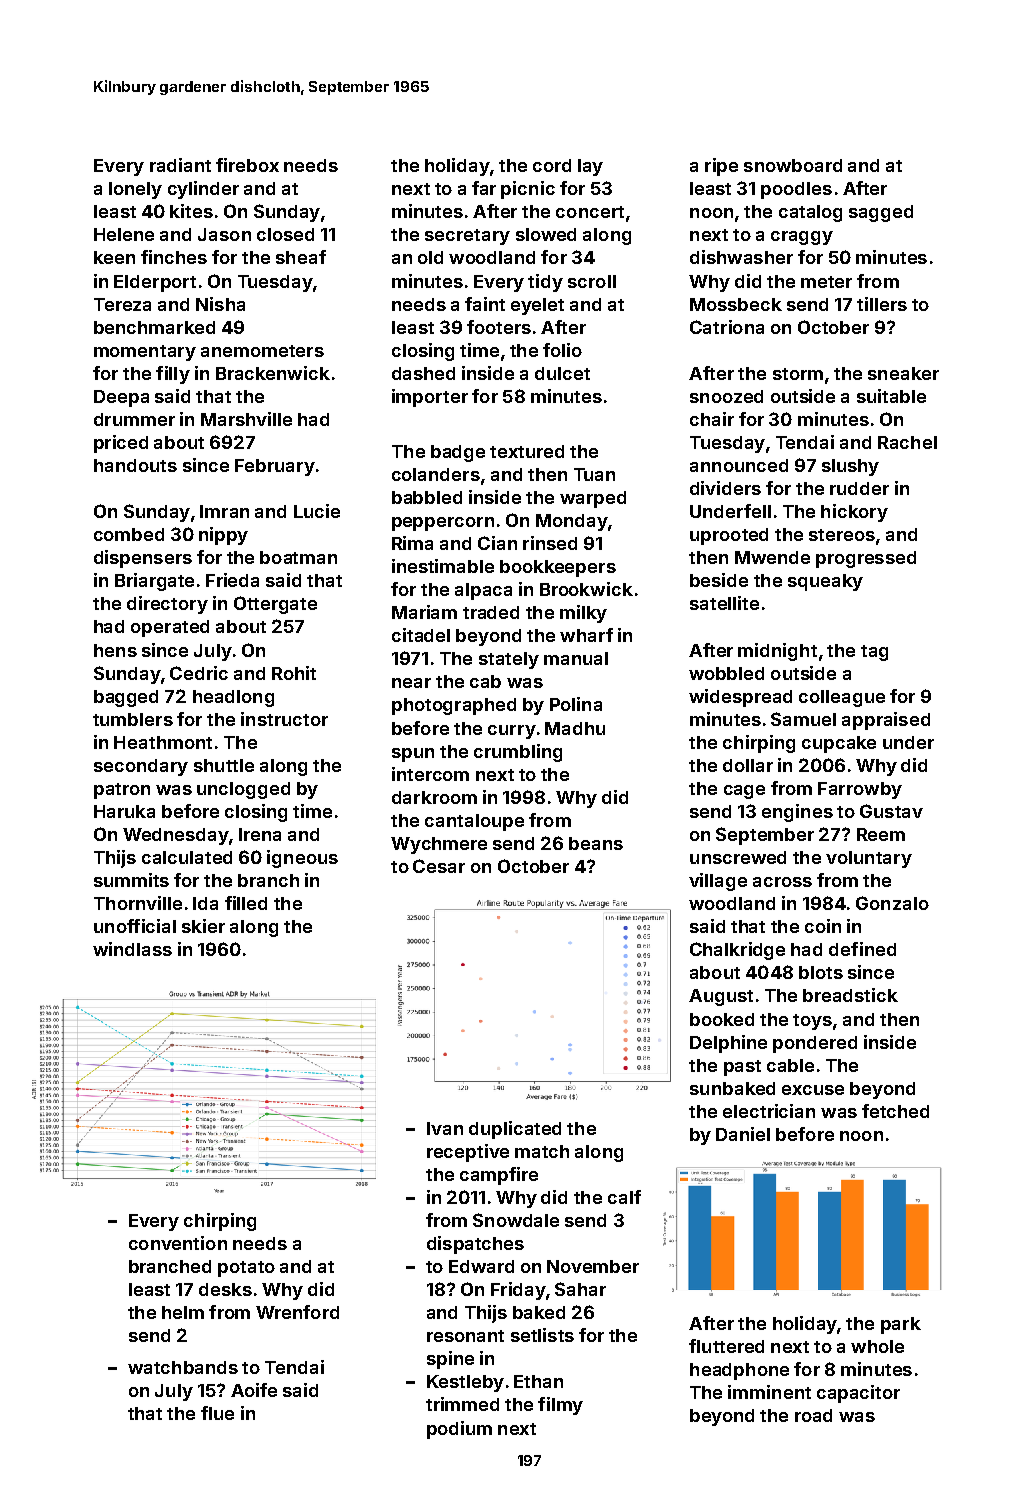  Describe the element at coordinates (275, 605) in the image. I see `Ottergate` at that location.
